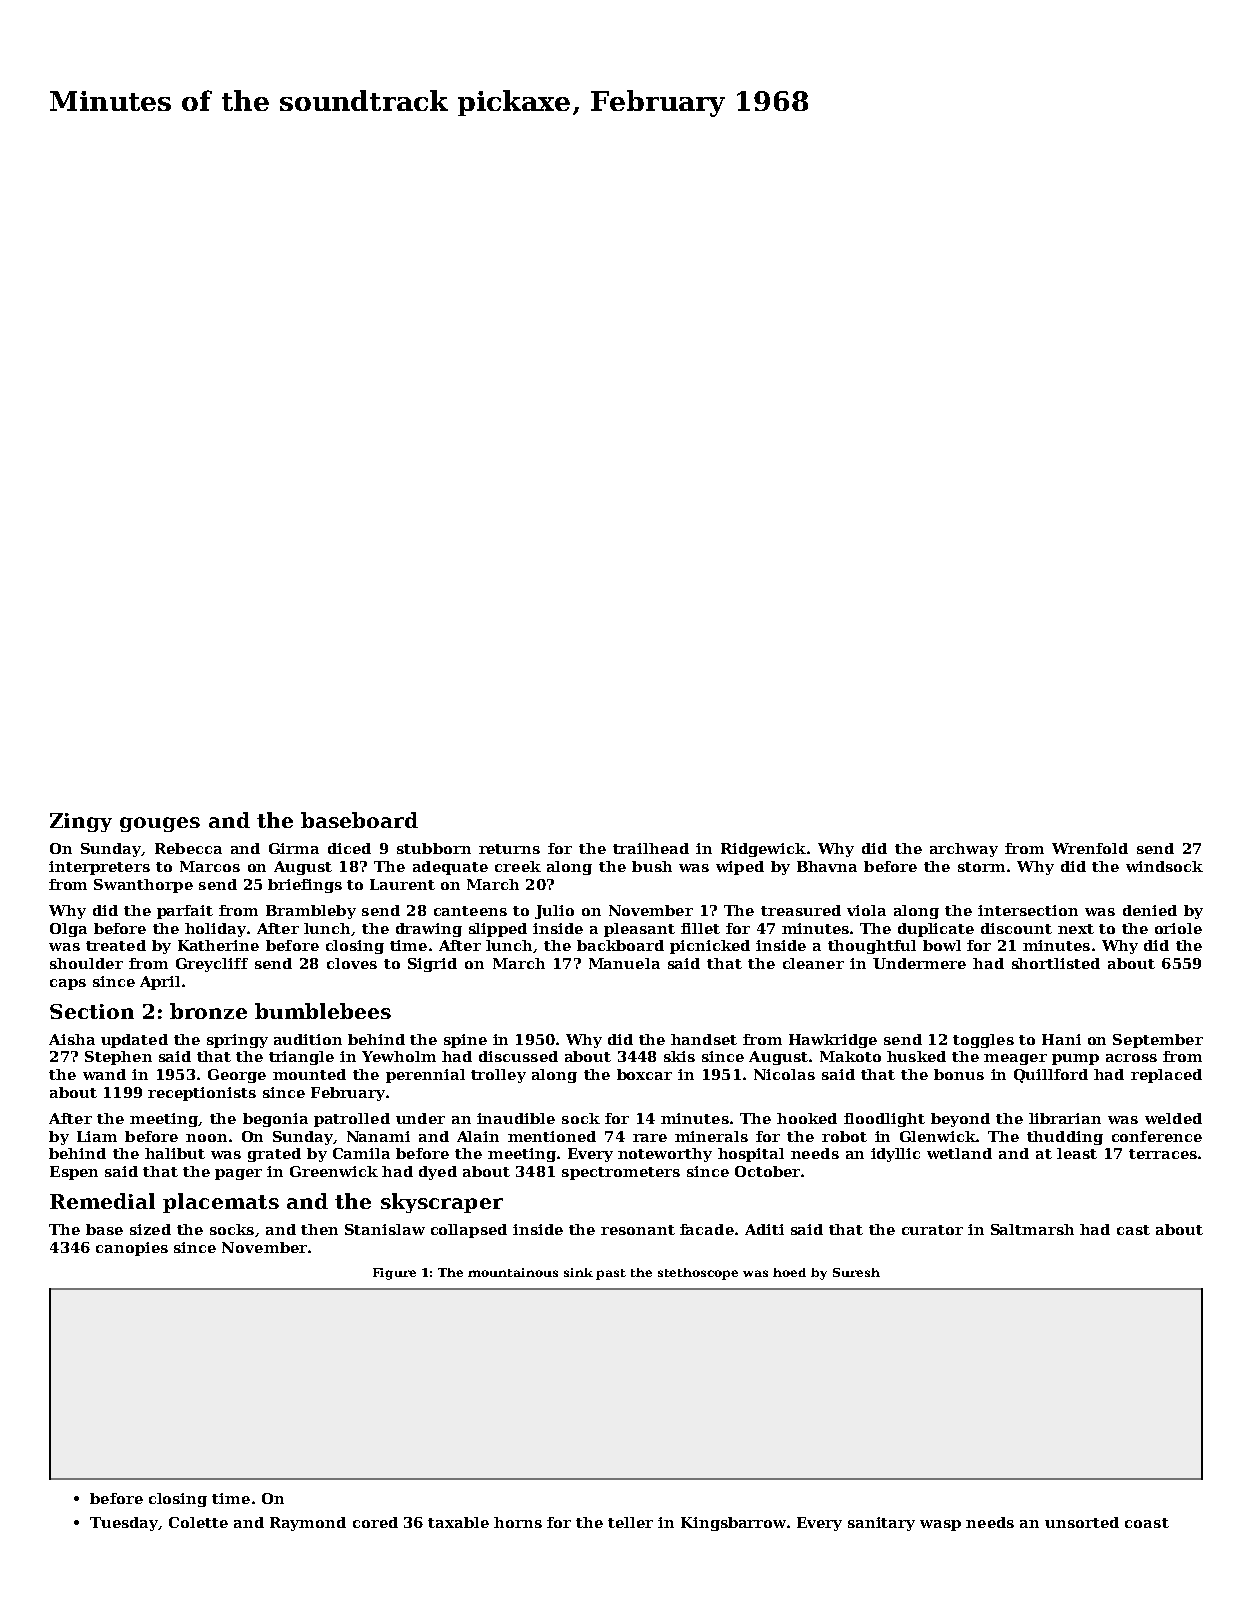 The height and width of the page is (1620, 1252). I want to click on archway, so click(964, 850).
